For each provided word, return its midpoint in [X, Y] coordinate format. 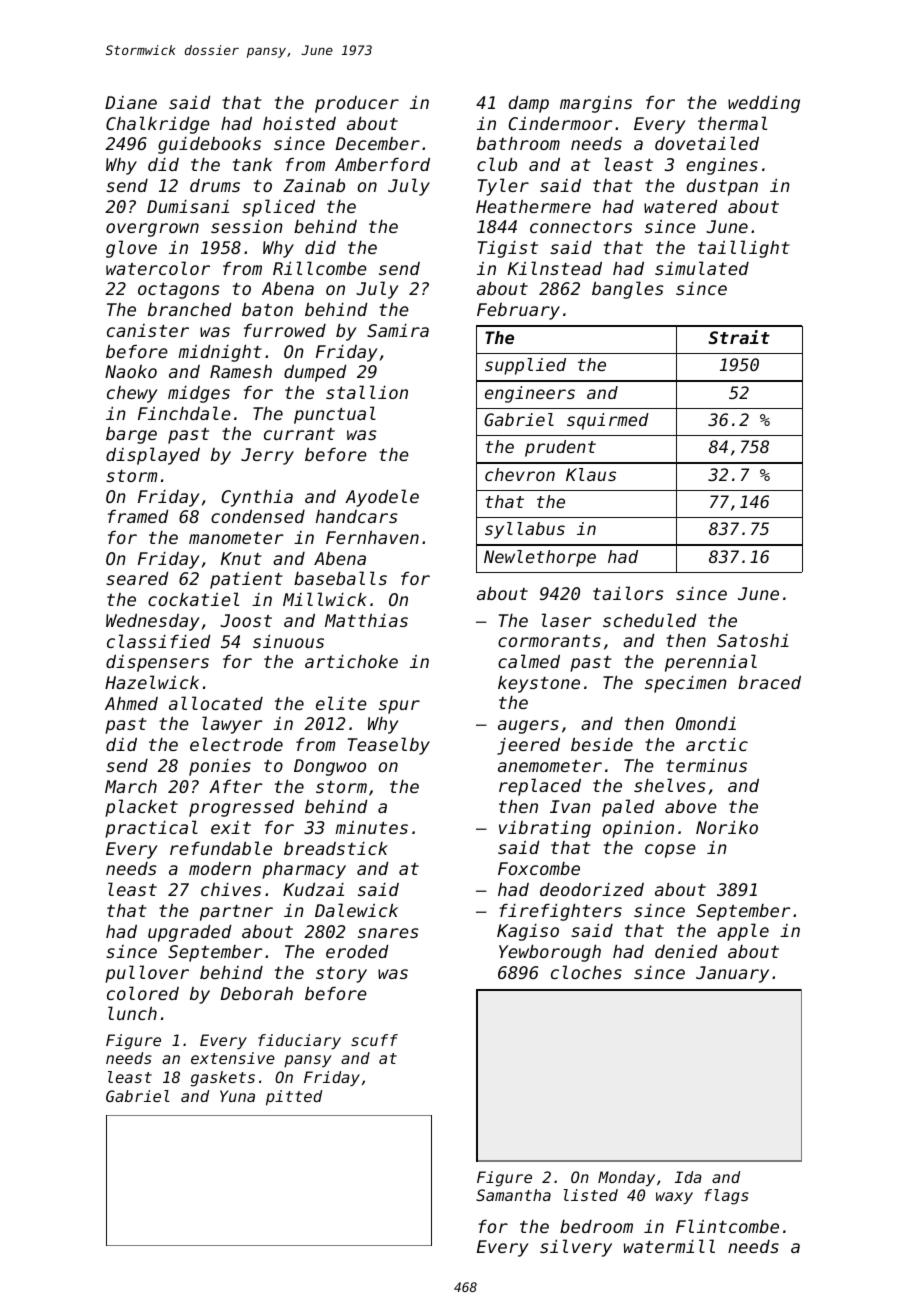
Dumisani [188, 206]
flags [727, 1197]
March [131, 786]
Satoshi [753, 640]
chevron [520, 474]
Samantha [513, 1195]
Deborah [257, 993]
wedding [764, 104]
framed [138, 516]
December [378, 143]
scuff [374, 1040]
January [732, 974]
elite [341, 703]
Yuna [237, 1096]
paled [628, 808]
